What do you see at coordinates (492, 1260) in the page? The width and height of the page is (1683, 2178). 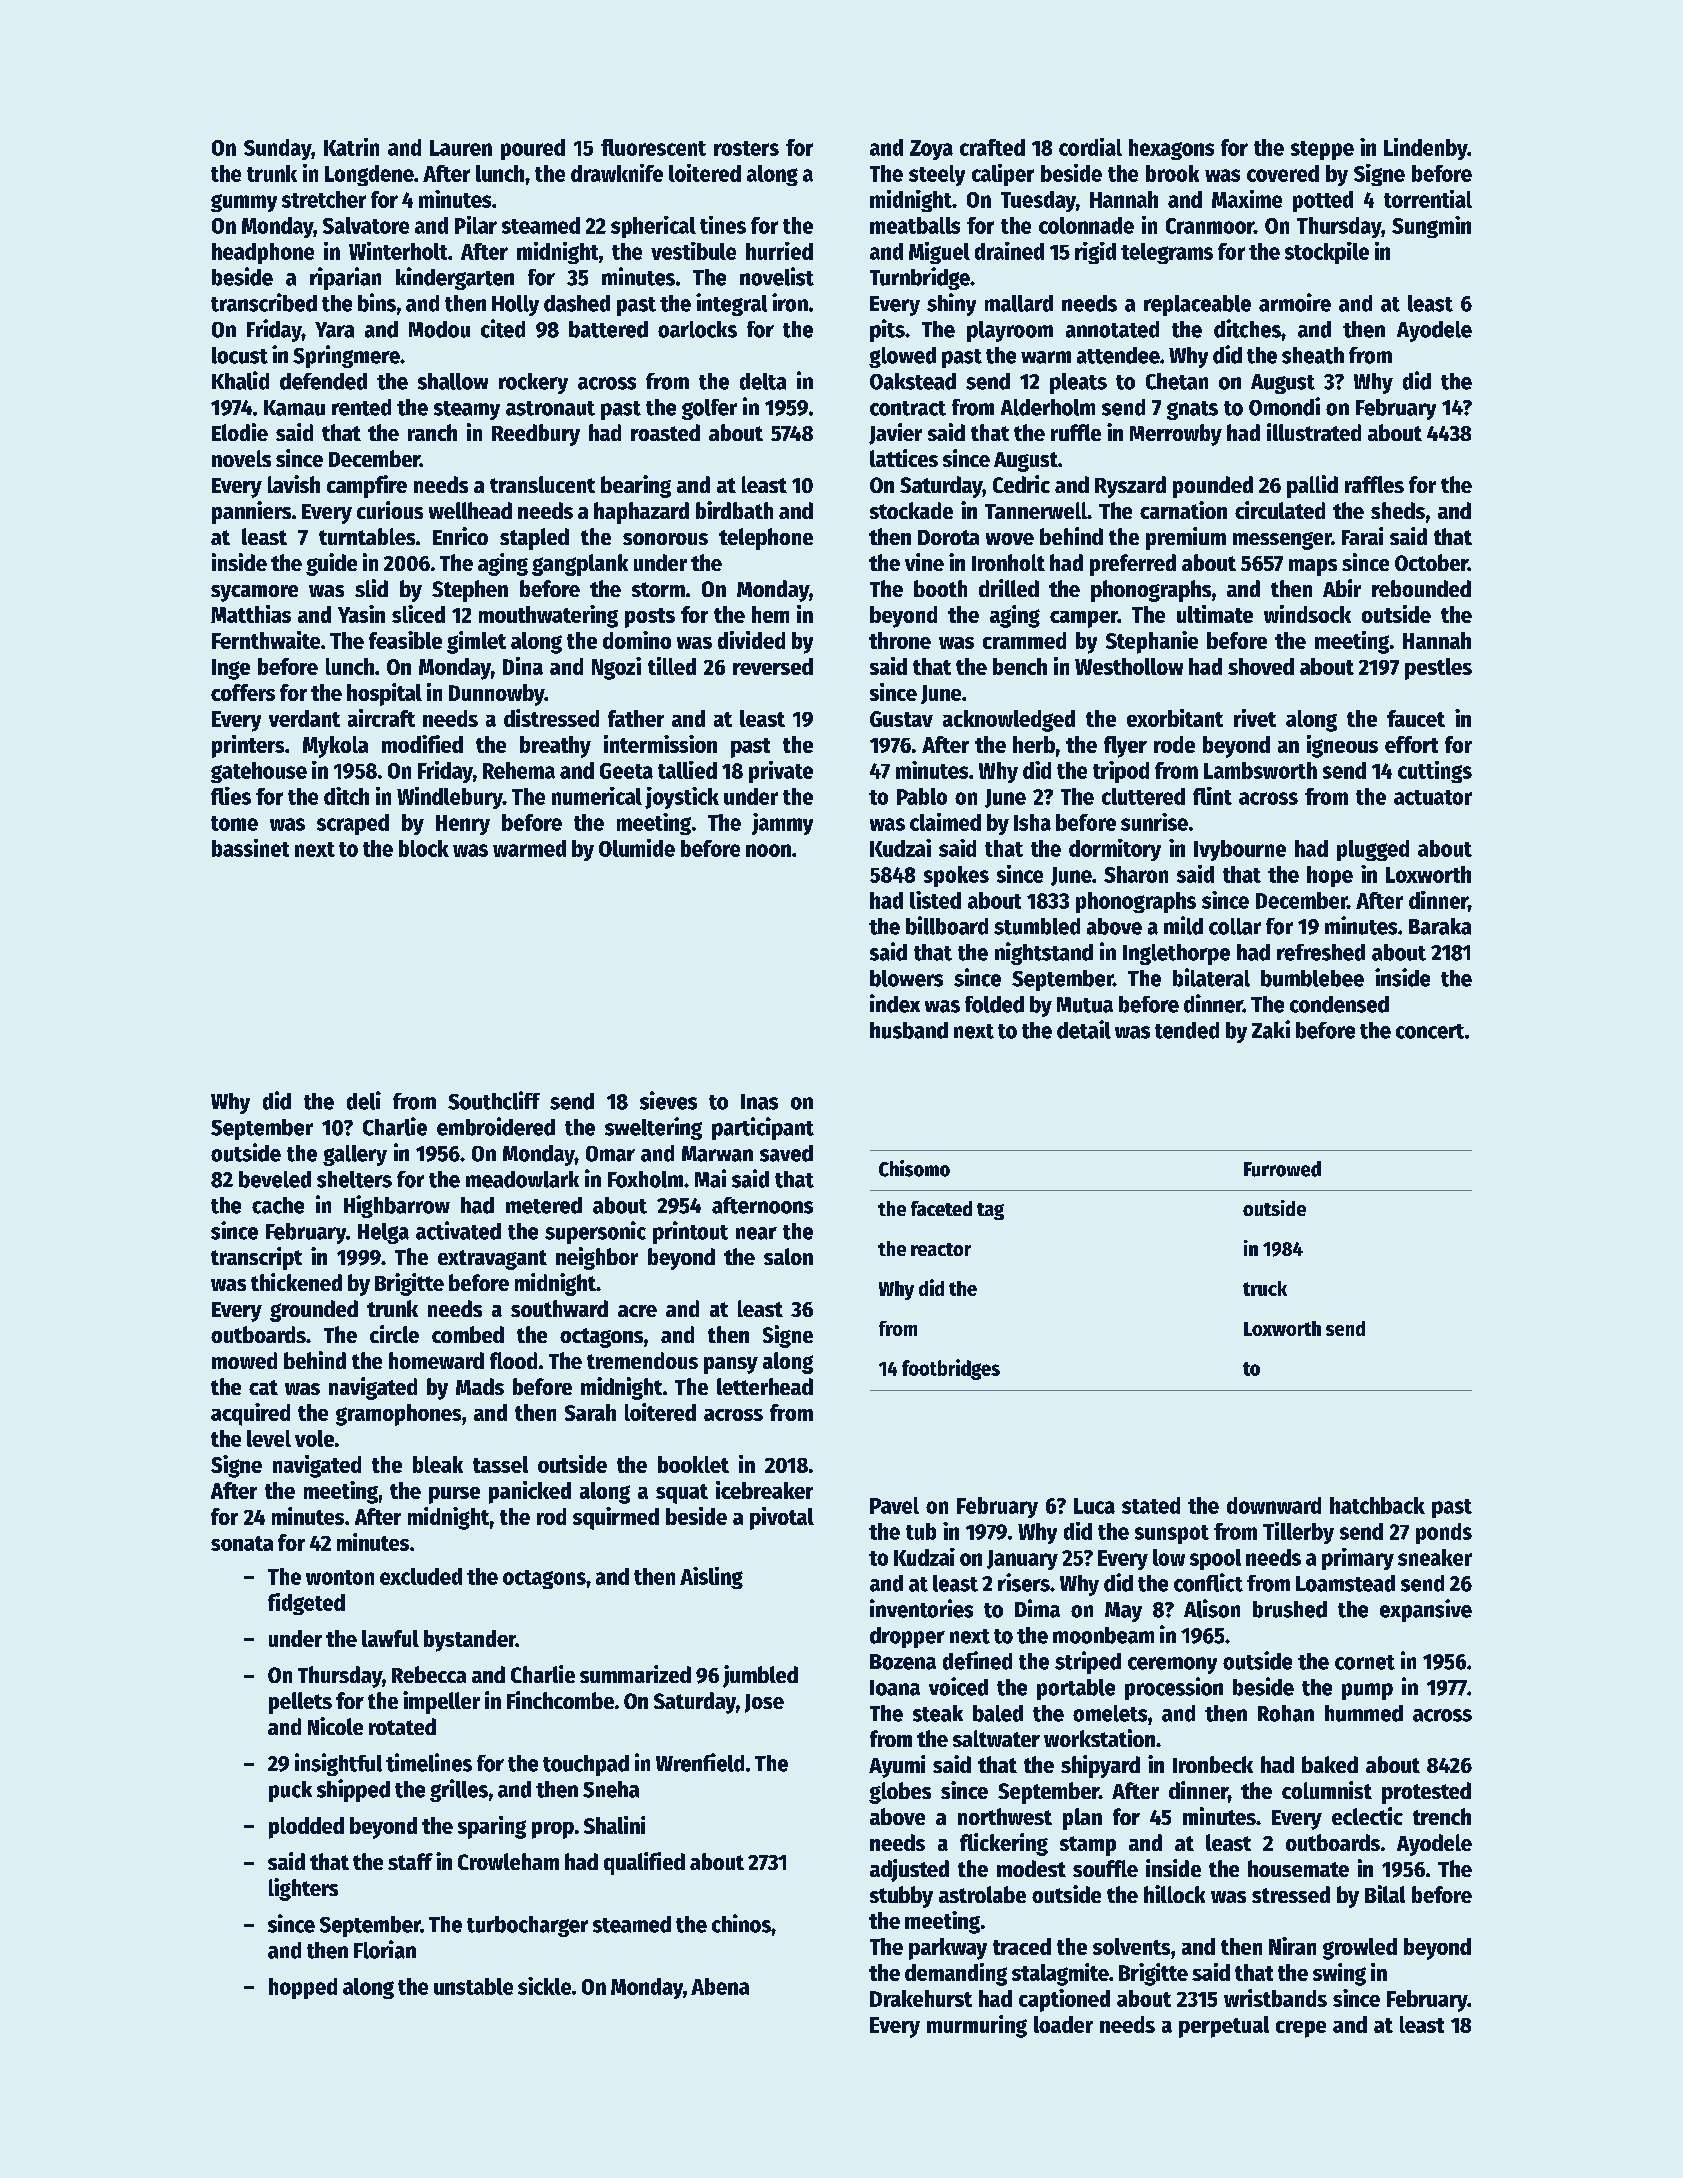 I see `extravagant` at bounding box center [492, 1260].
